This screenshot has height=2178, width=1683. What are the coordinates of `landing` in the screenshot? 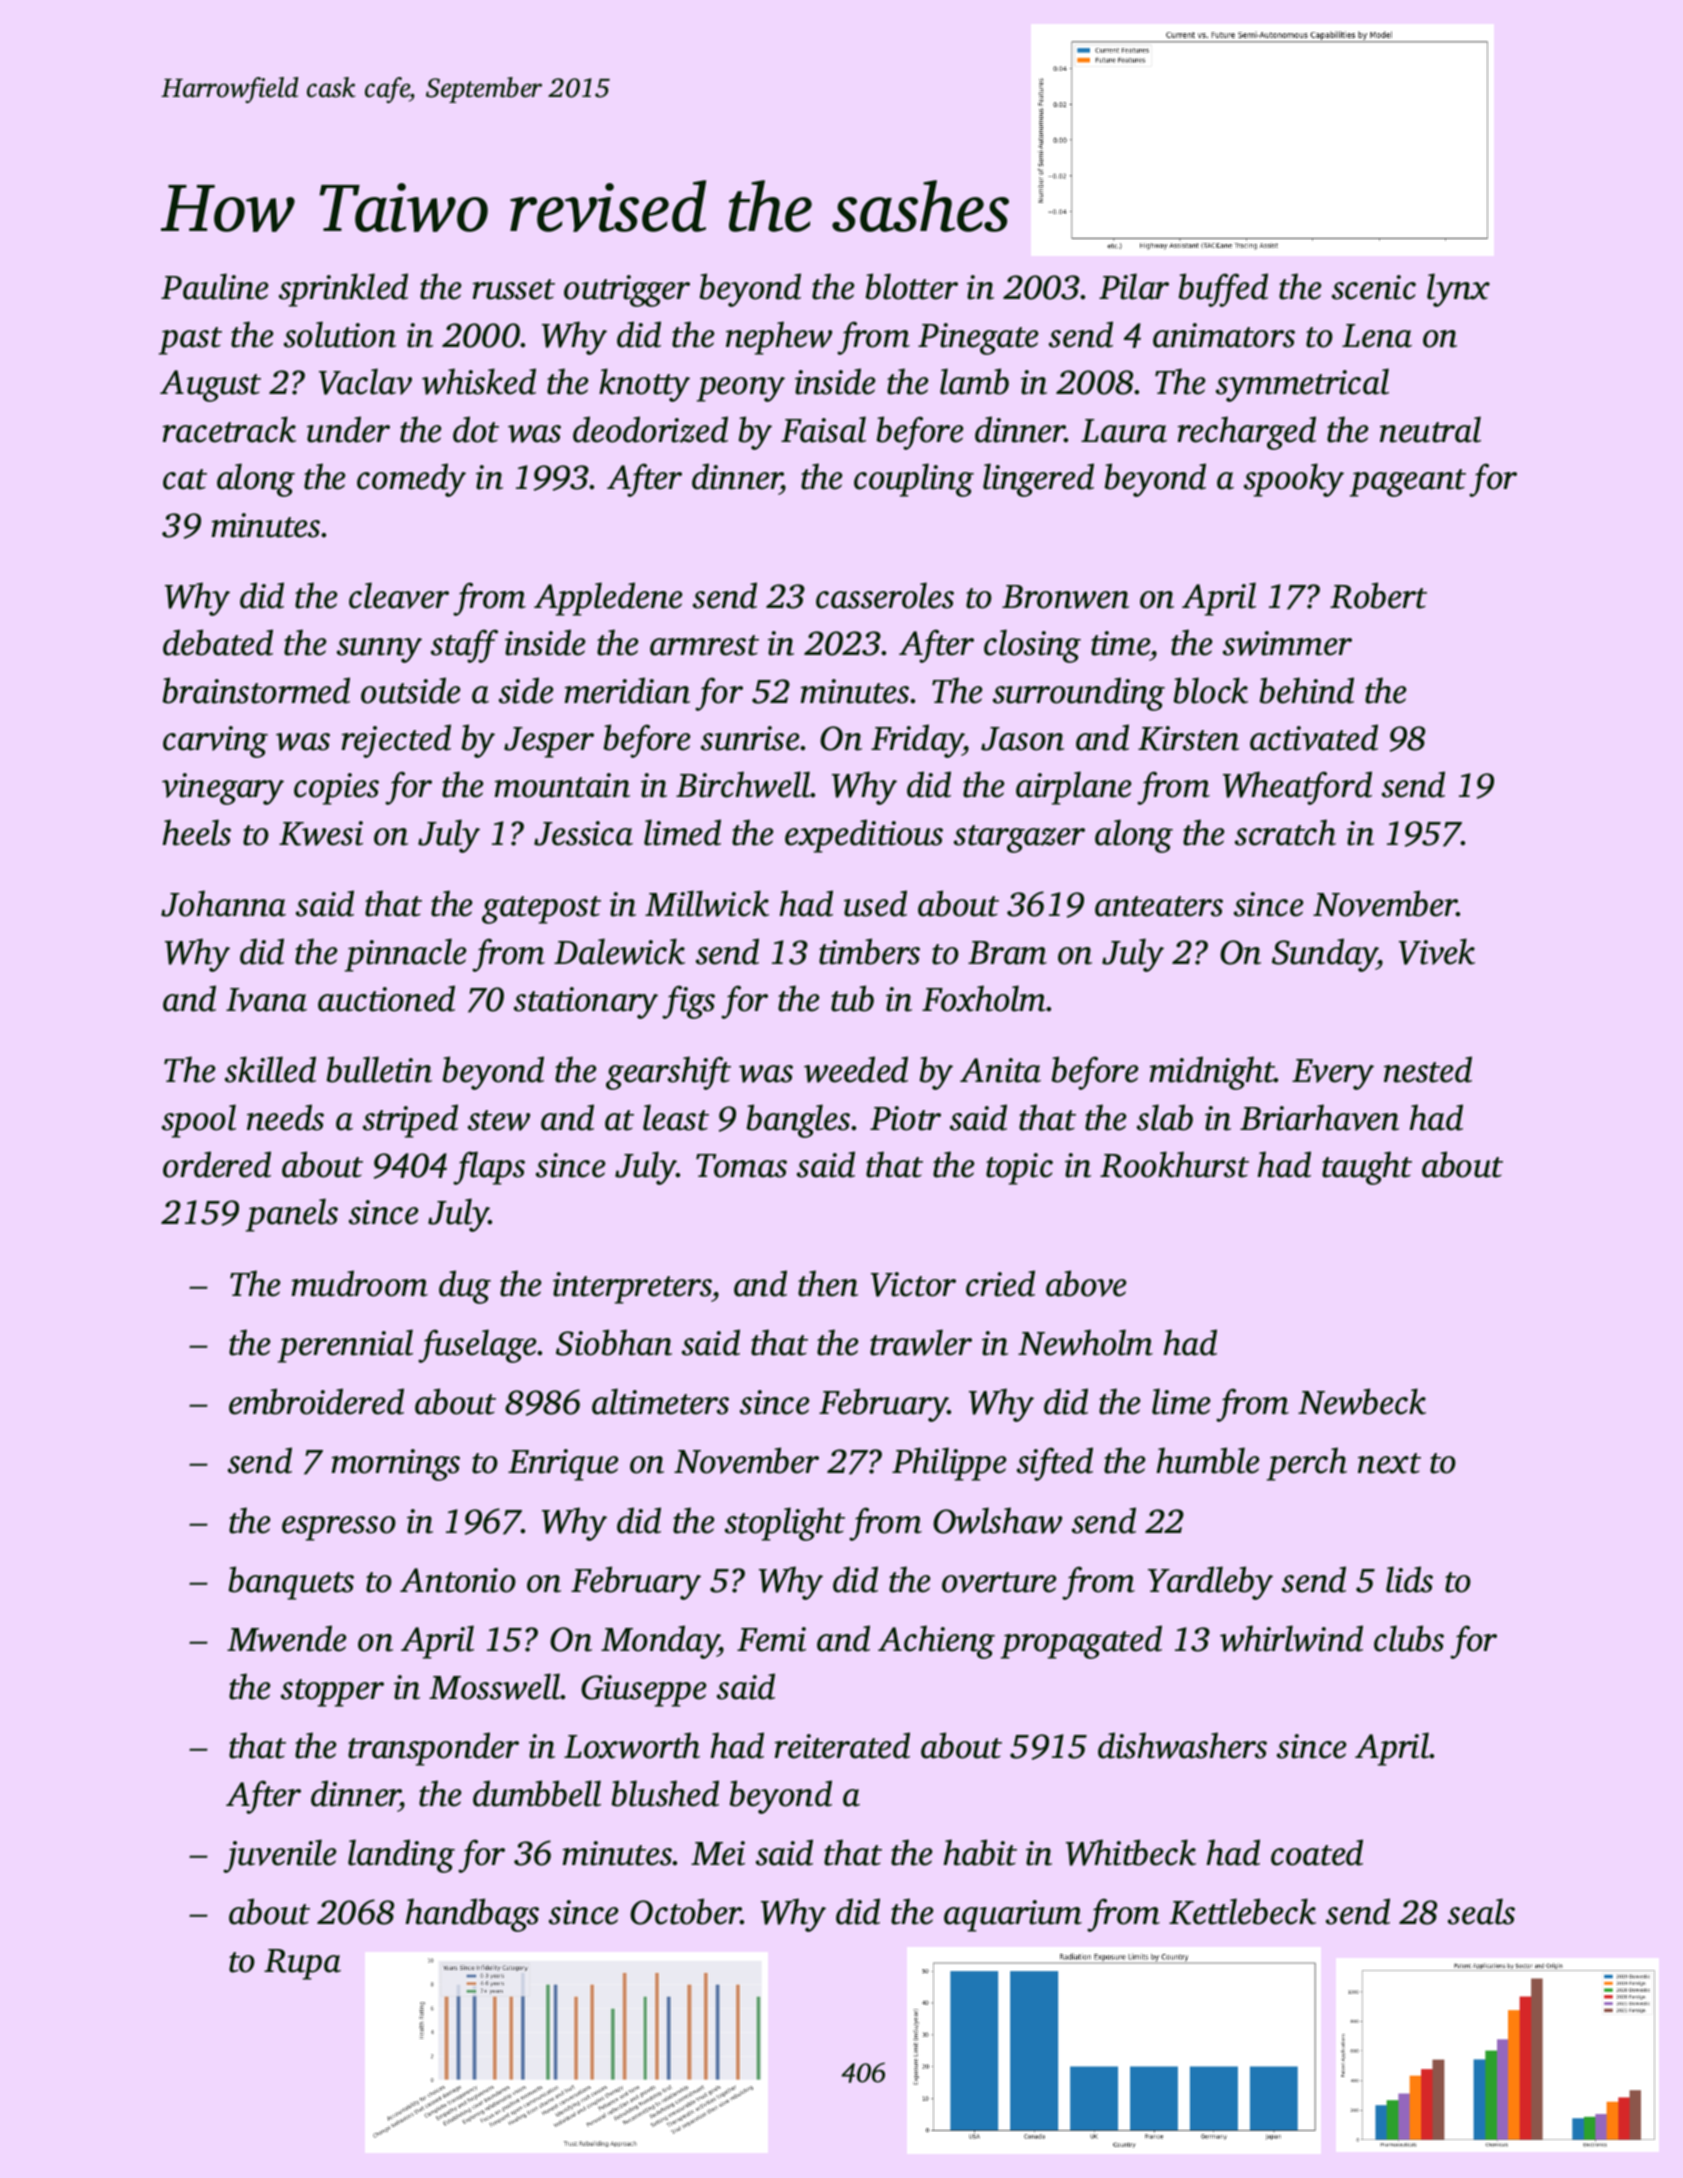 It's located at (401, 1856).
